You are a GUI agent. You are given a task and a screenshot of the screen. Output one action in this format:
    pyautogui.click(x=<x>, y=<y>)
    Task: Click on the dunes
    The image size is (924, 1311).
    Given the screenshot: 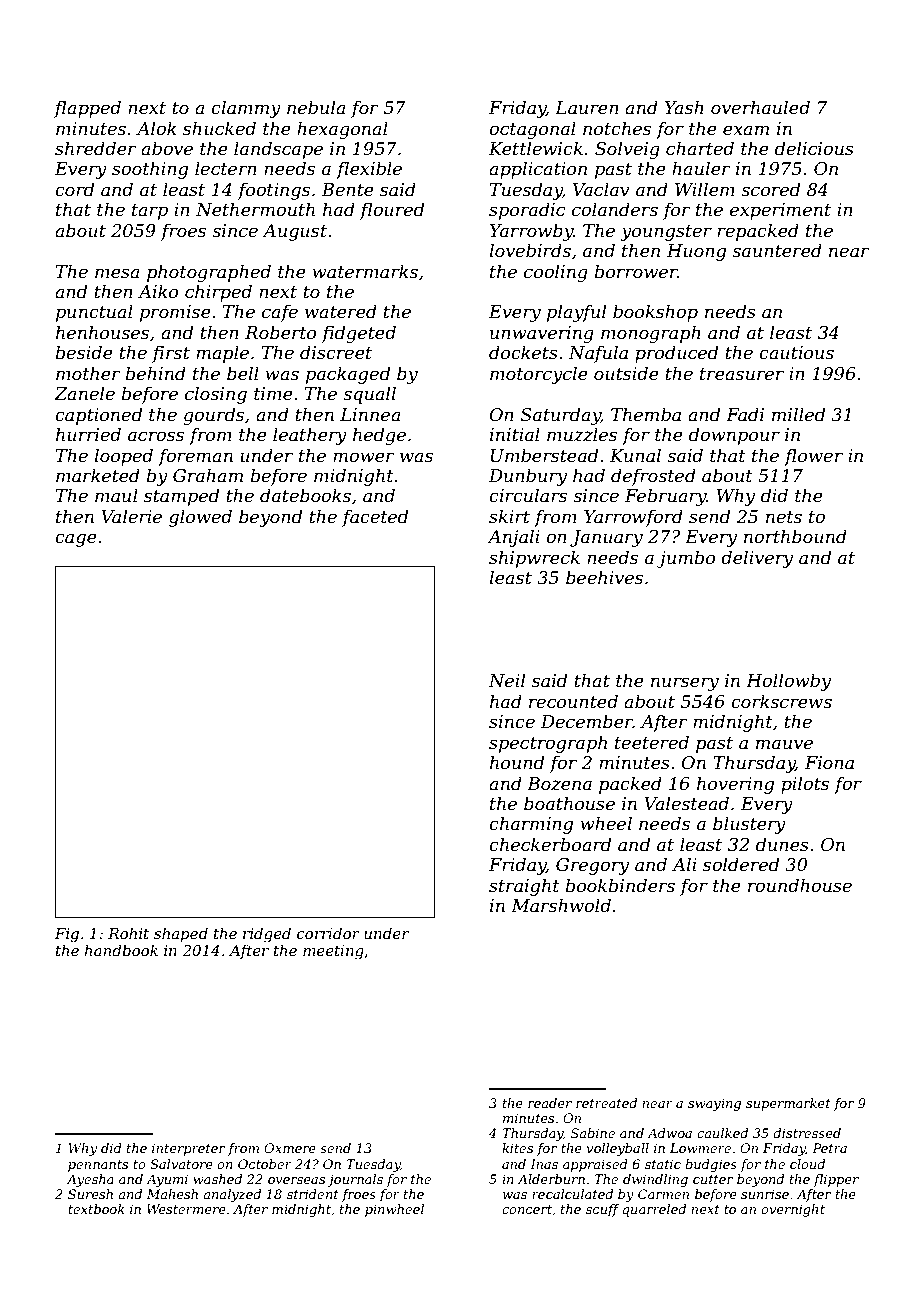 What is the action you would take?
    pyautogui.click(x=782, y=844)
